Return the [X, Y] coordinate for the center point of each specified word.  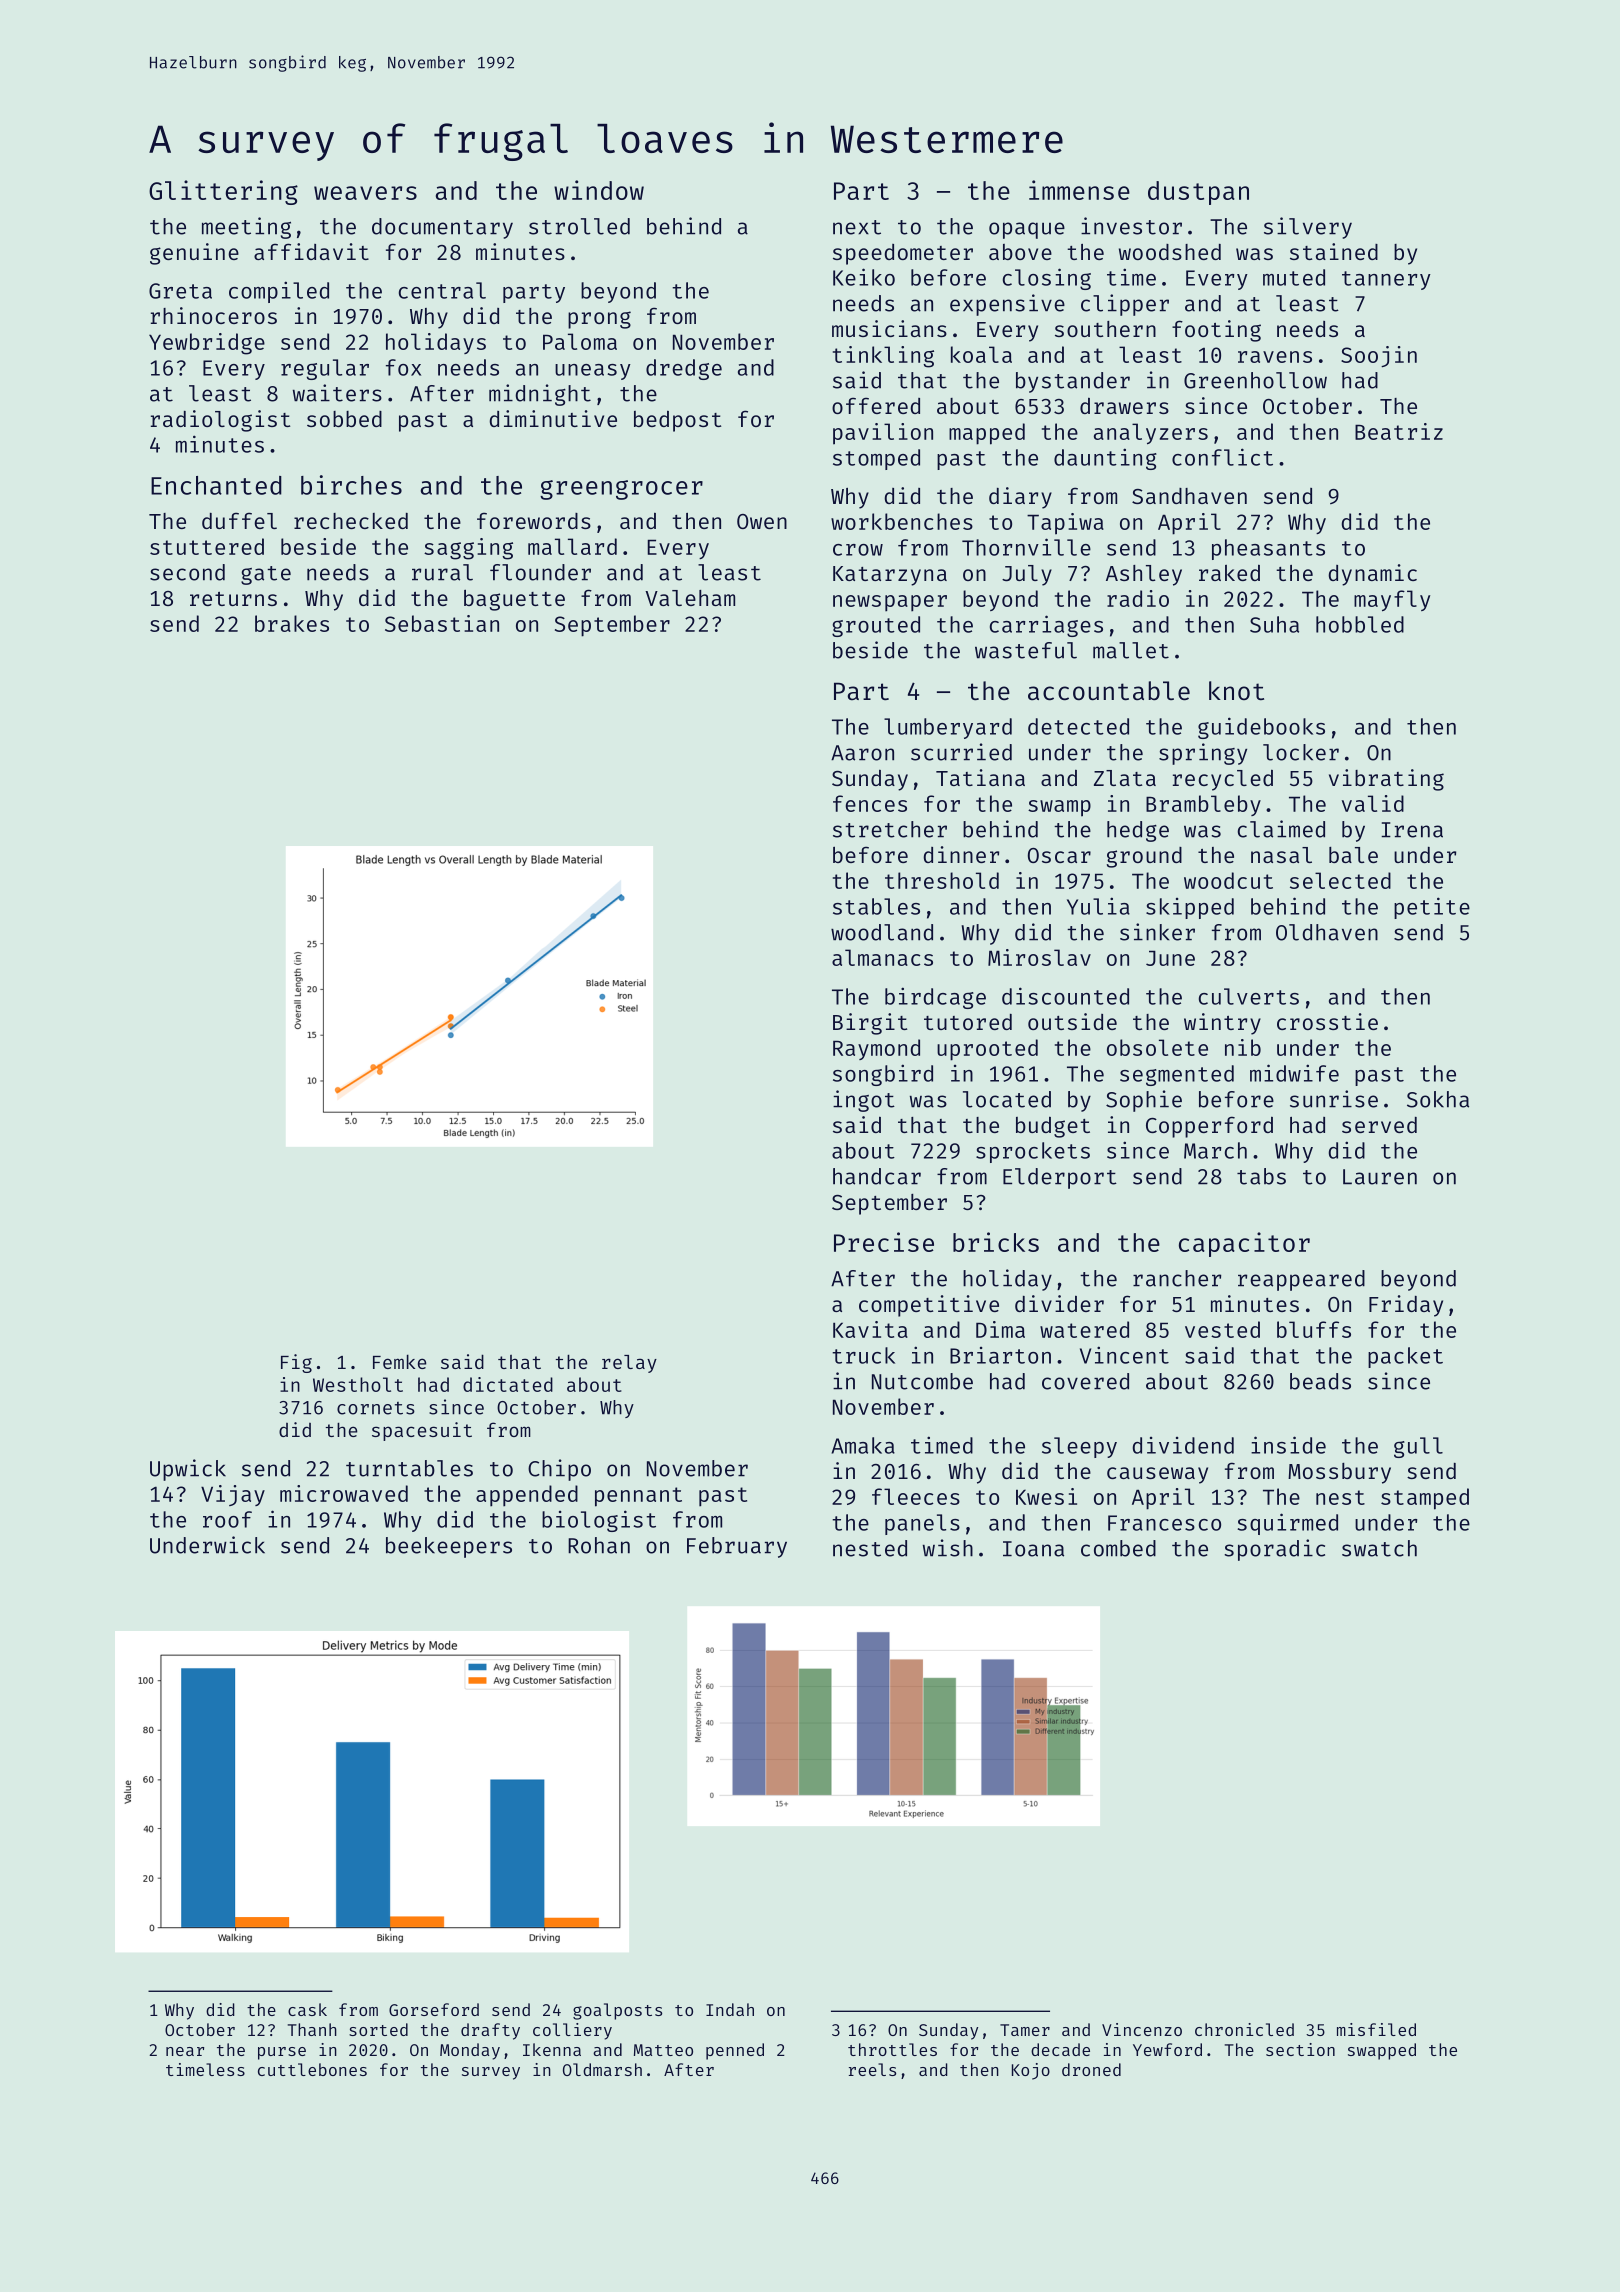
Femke [399, 1361]
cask [307, 2009]
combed [1118, 1548]
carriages [1046, 626]
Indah [730, 2009]
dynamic [1373, 575]
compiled [279, 292]
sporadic [1274, 1550]
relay [629, 1364]
